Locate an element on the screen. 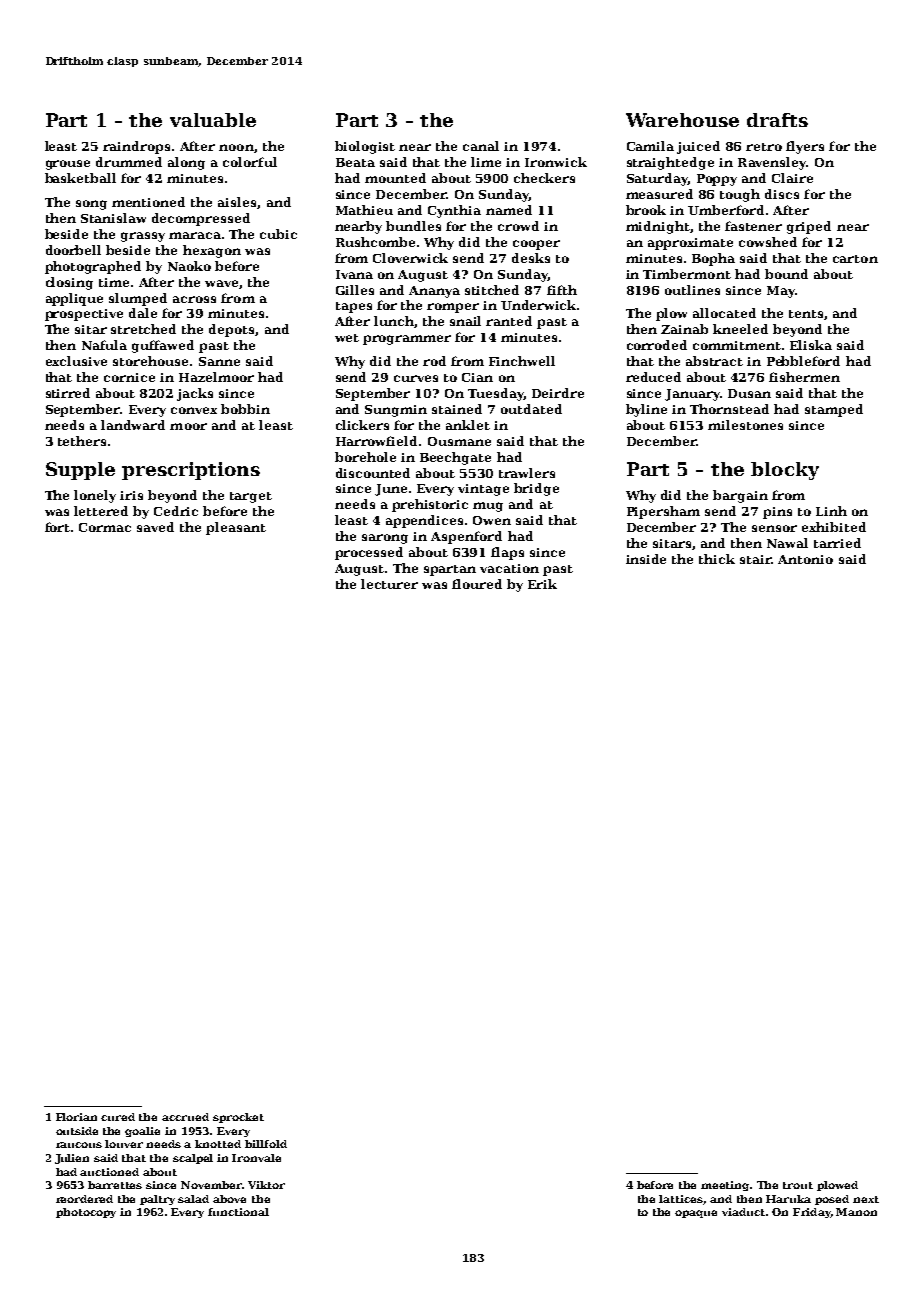 This screenshot has height=1308, width=924. functional is located at coordinates (238, 1212).
